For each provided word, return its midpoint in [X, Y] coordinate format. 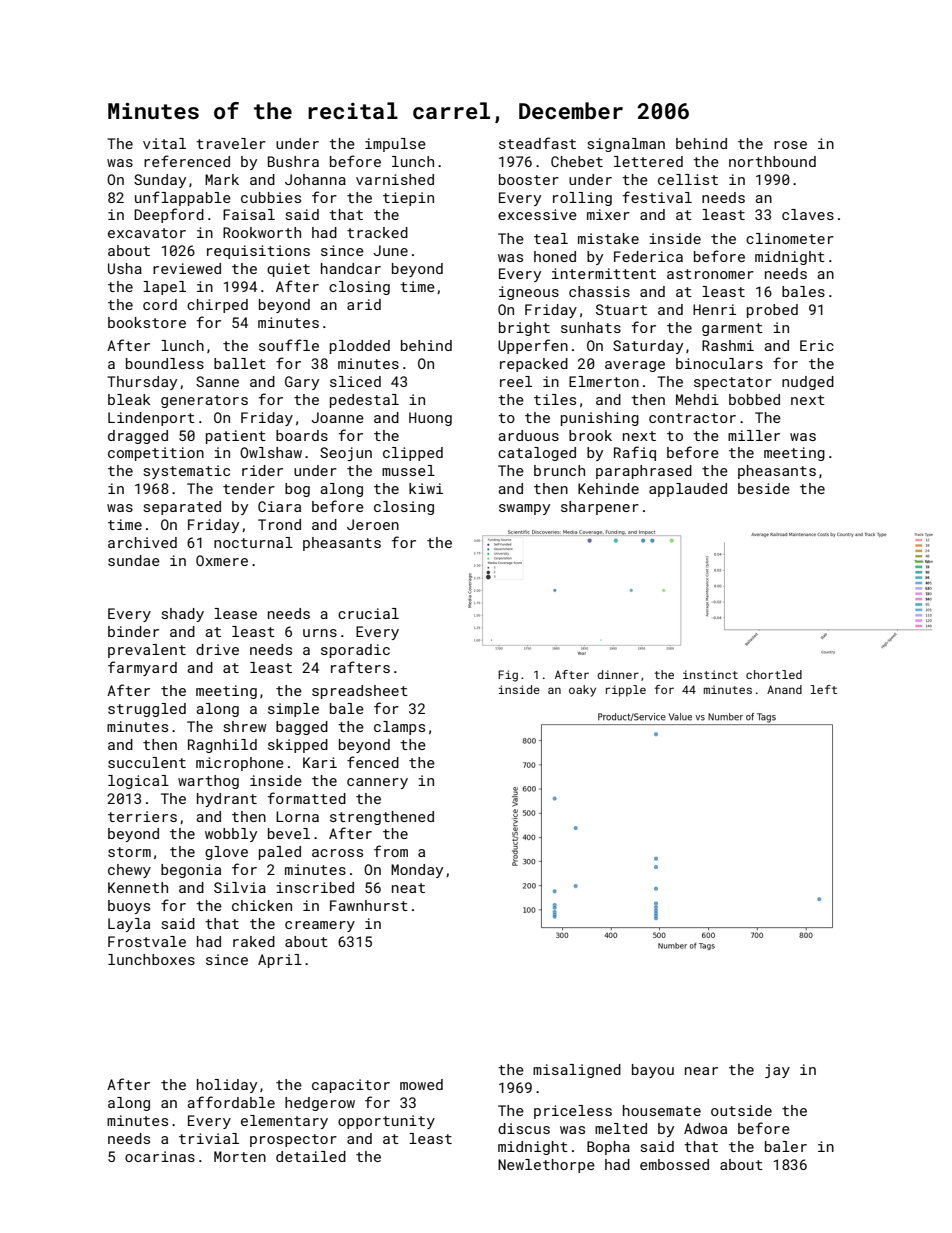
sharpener [600, 508]
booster [529, 179]
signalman [626, 145]
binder [133, 631]
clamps [399, 728]
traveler [231, 143]
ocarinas [160, 1156]
